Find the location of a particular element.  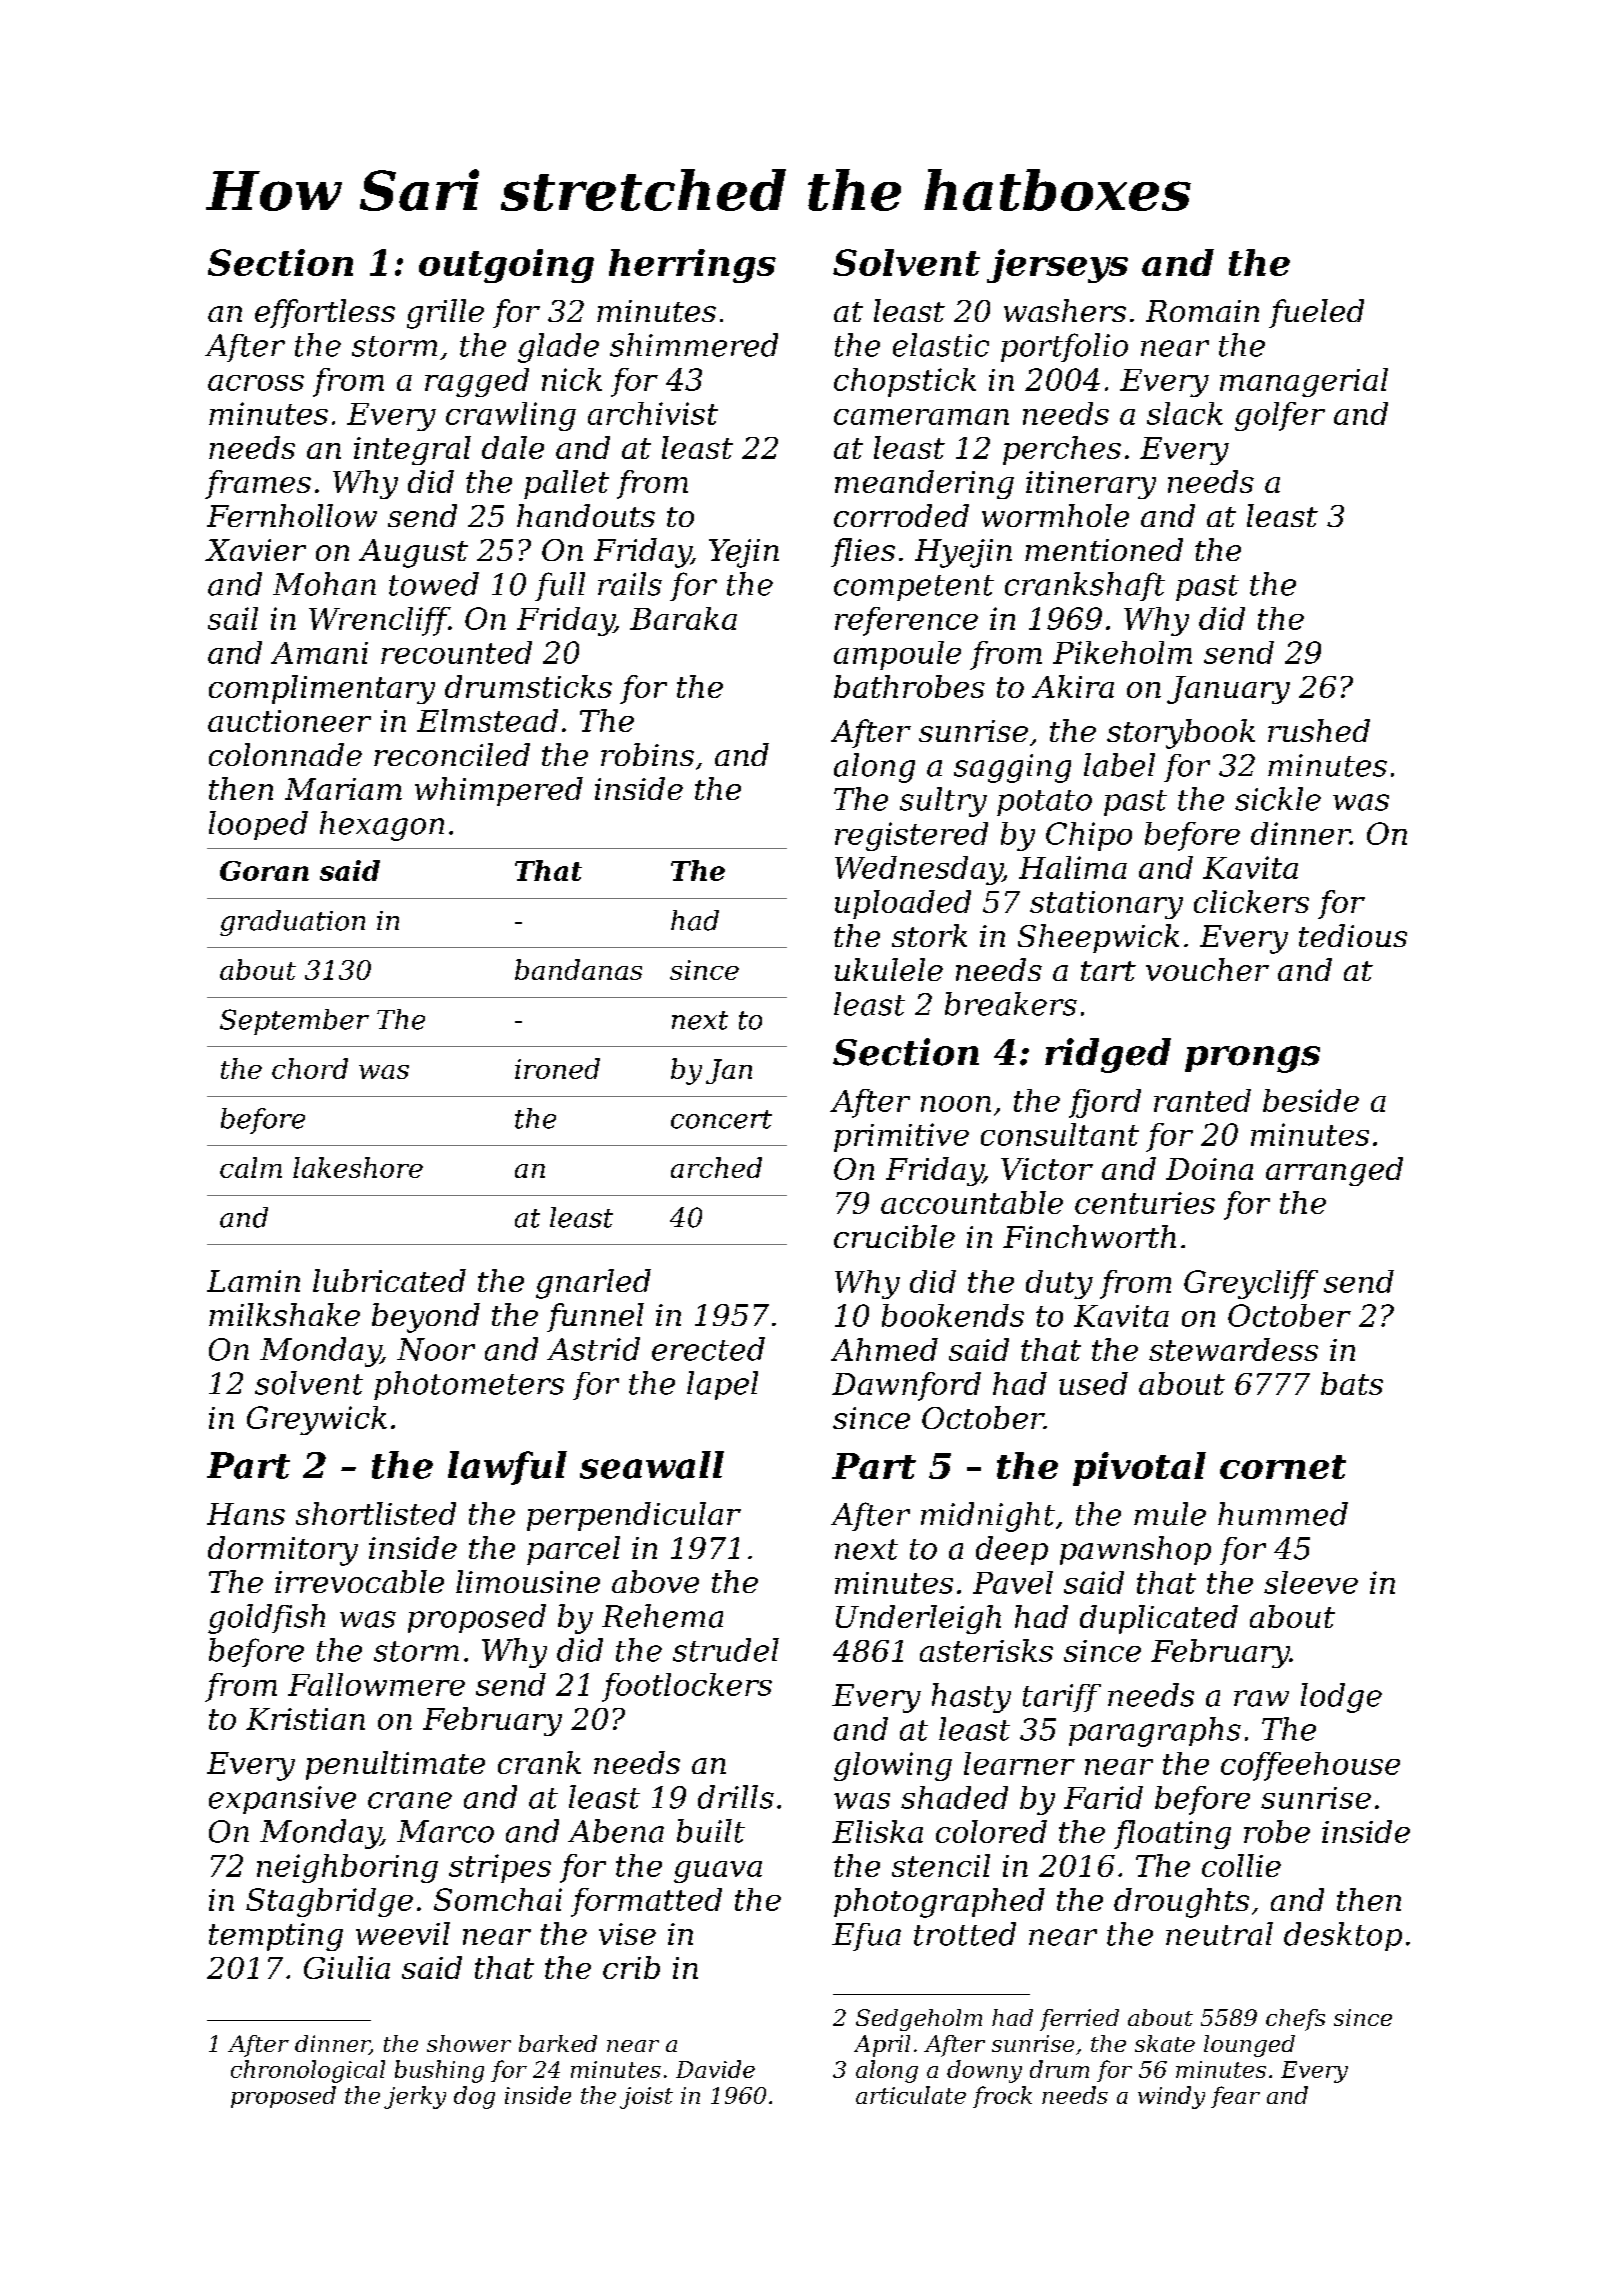

windy is located at coordinates (1171, 2097).
